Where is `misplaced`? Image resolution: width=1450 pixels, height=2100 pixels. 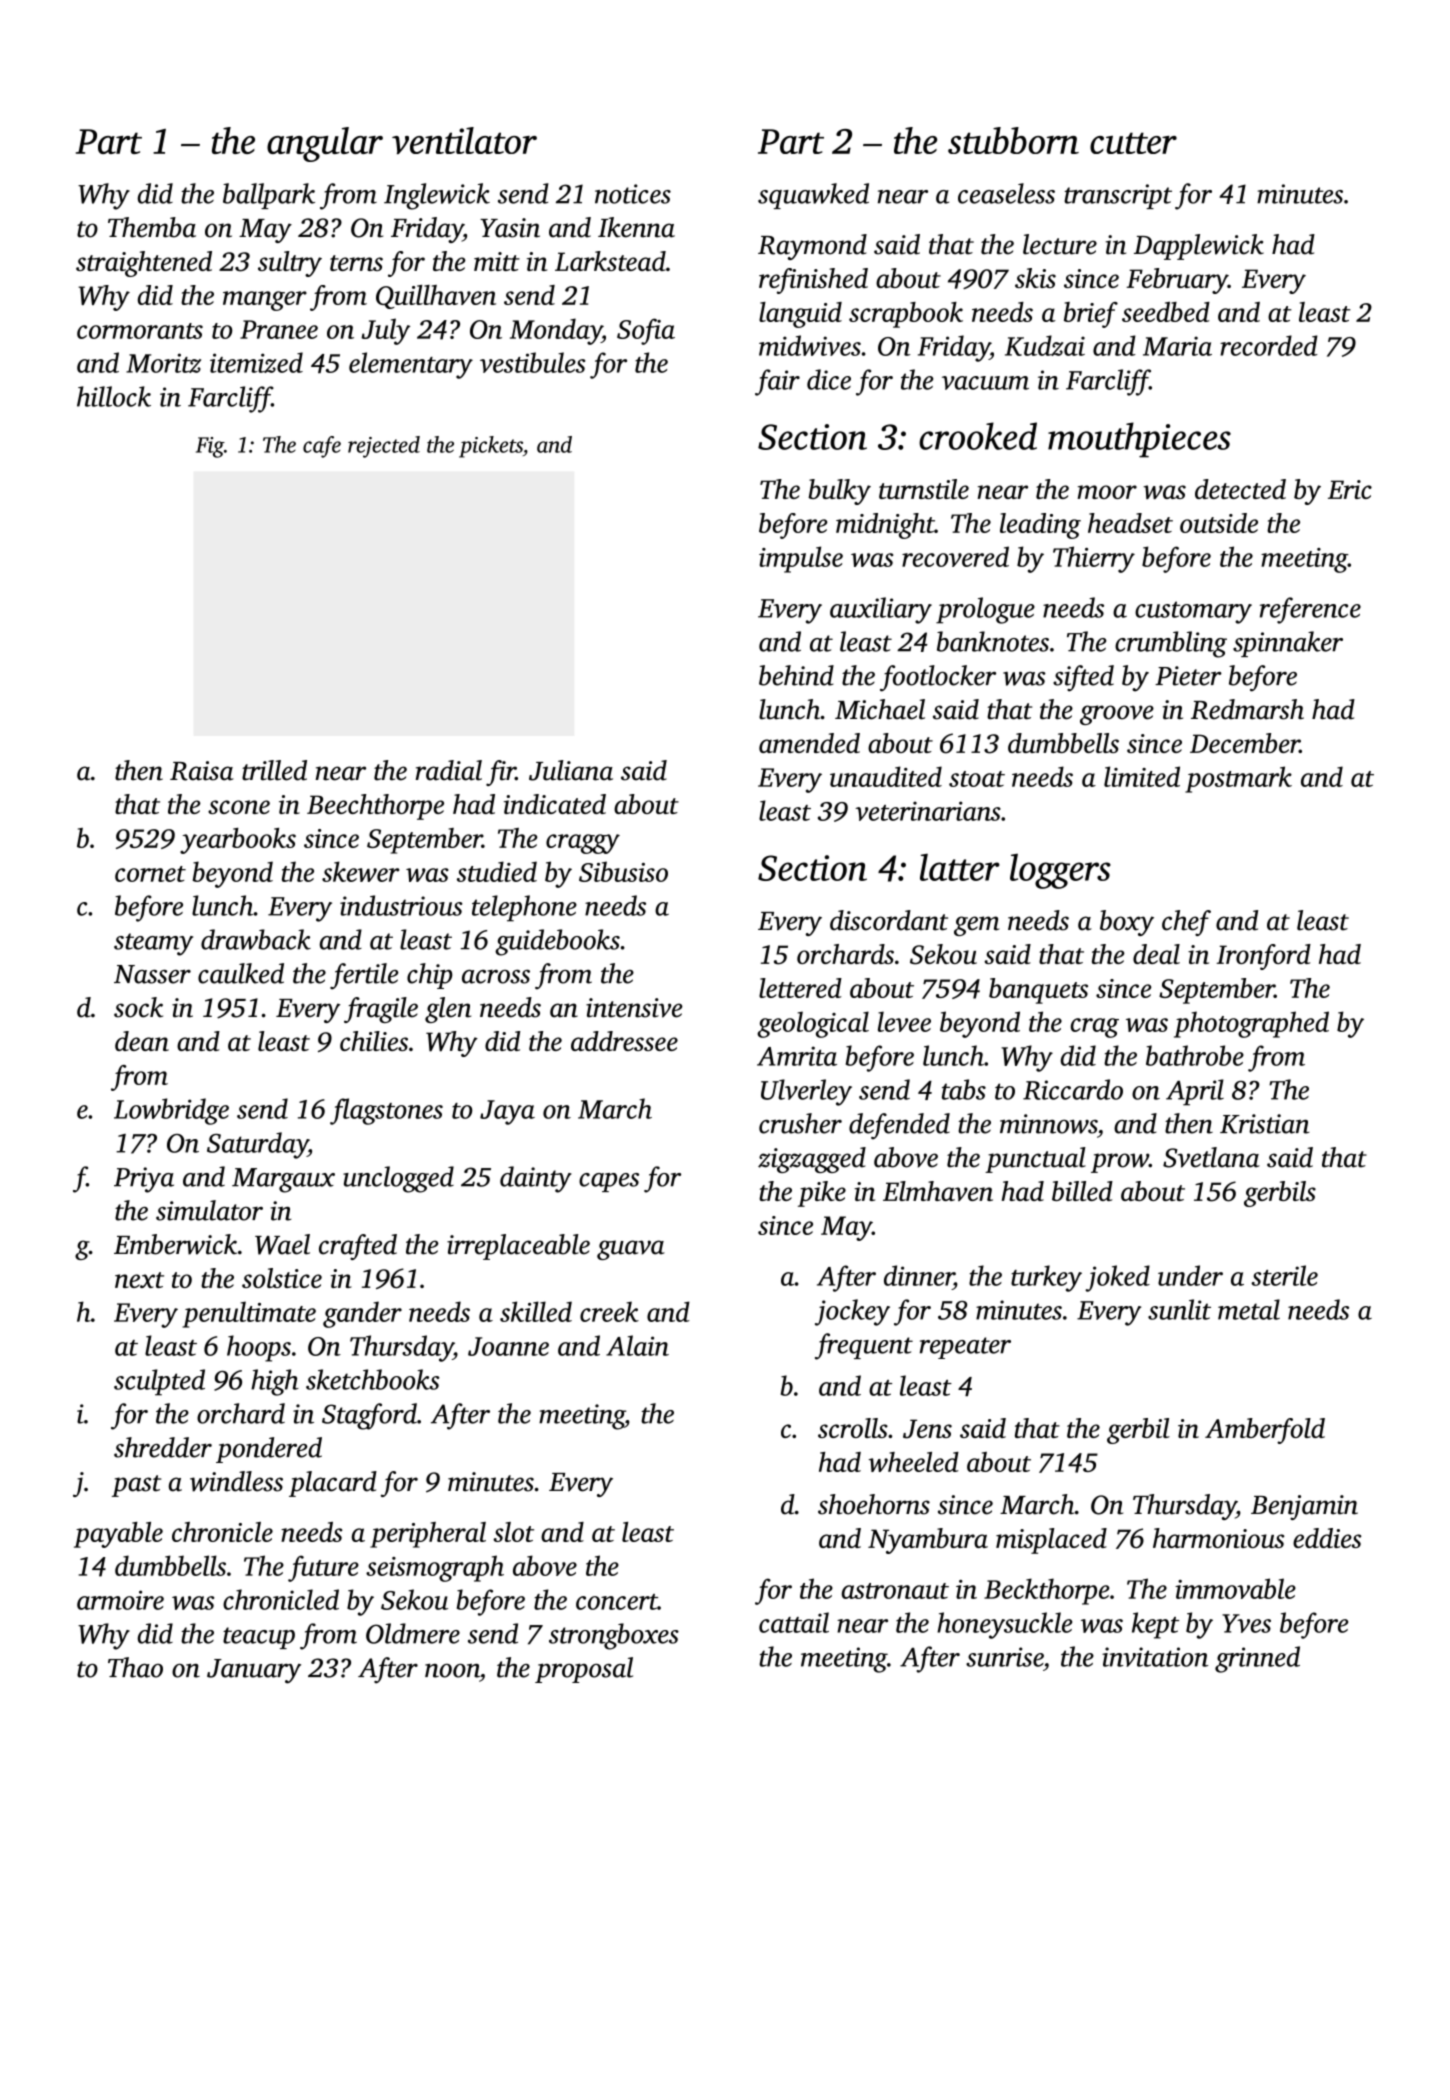 misplaced is located at coordinates (1051, 1541).
